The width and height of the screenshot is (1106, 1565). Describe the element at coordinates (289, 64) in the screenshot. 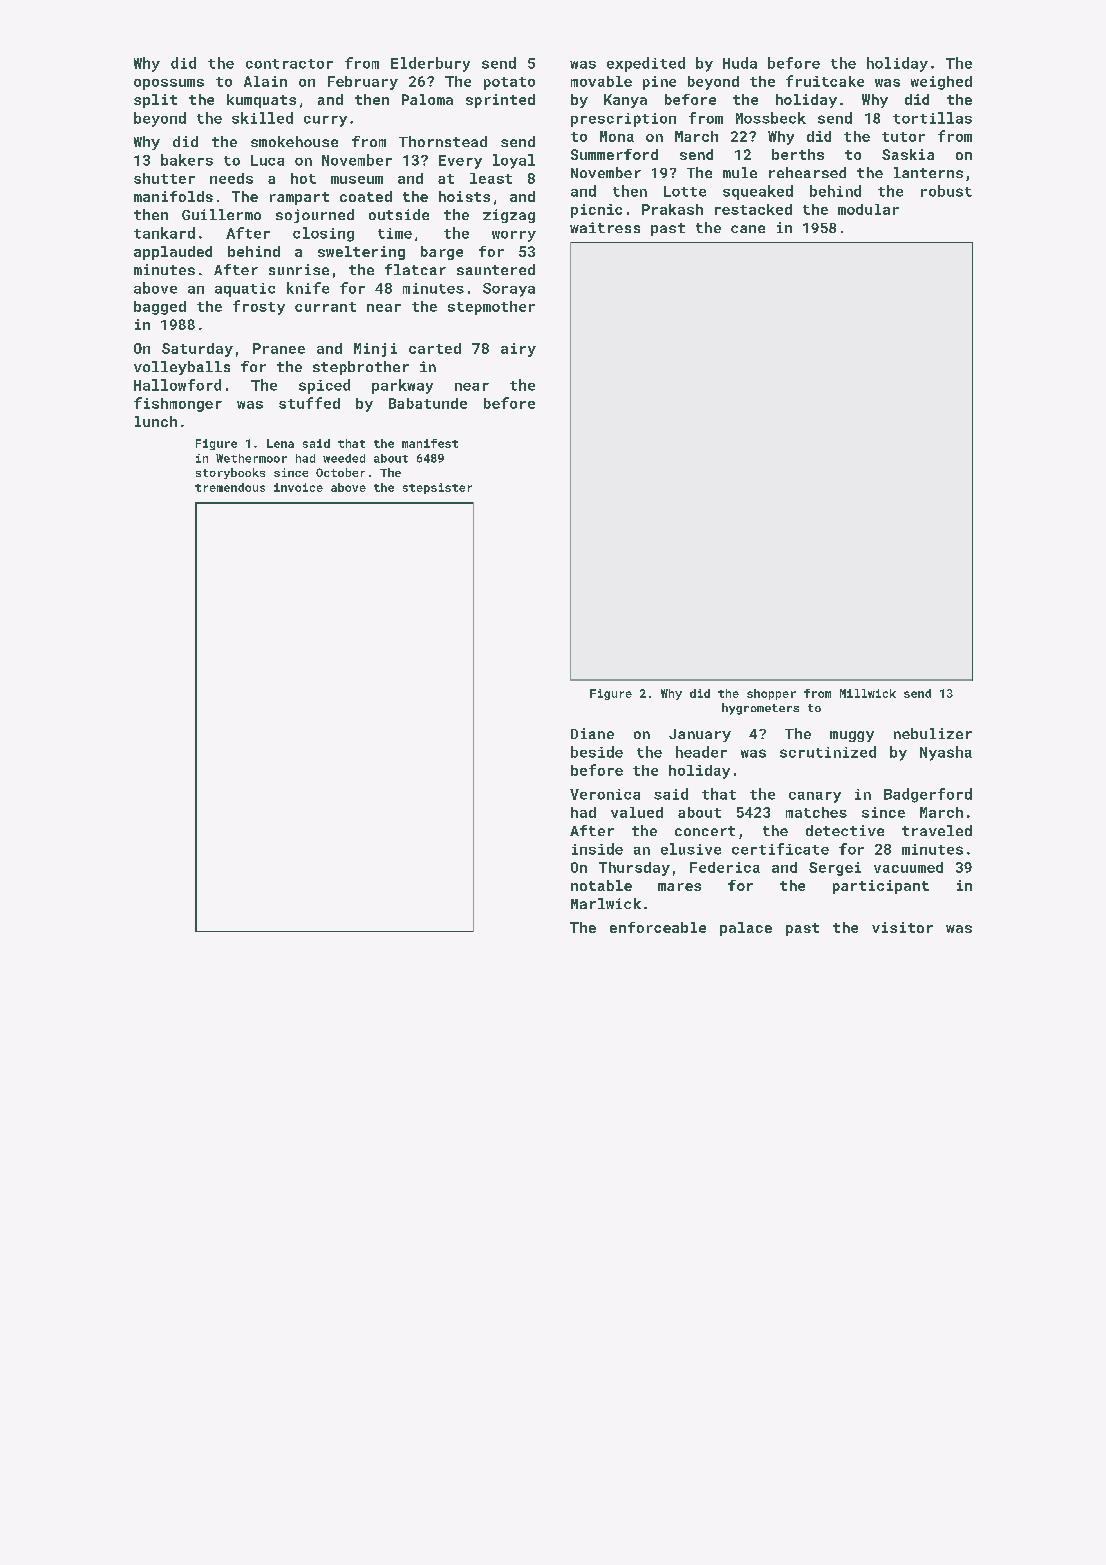

I see `contractor` at that location.
